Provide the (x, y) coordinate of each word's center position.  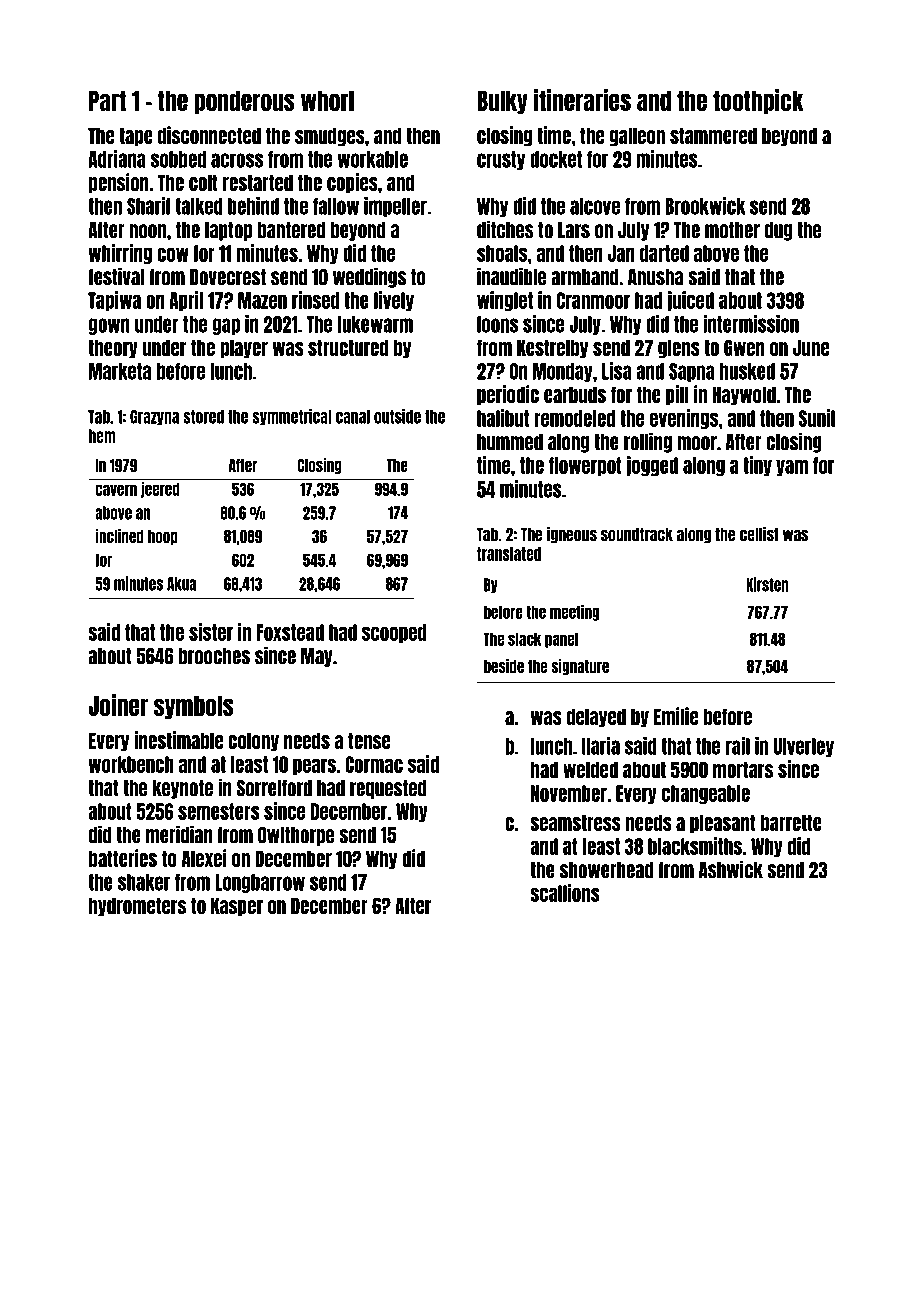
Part (107, 100)
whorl (327, 100)
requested (388, 789)
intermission (751, 324)
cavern (116, 490)
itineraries (582, 100)
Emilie (676, 716)
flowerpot (585, 466)
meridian (179, 834)
